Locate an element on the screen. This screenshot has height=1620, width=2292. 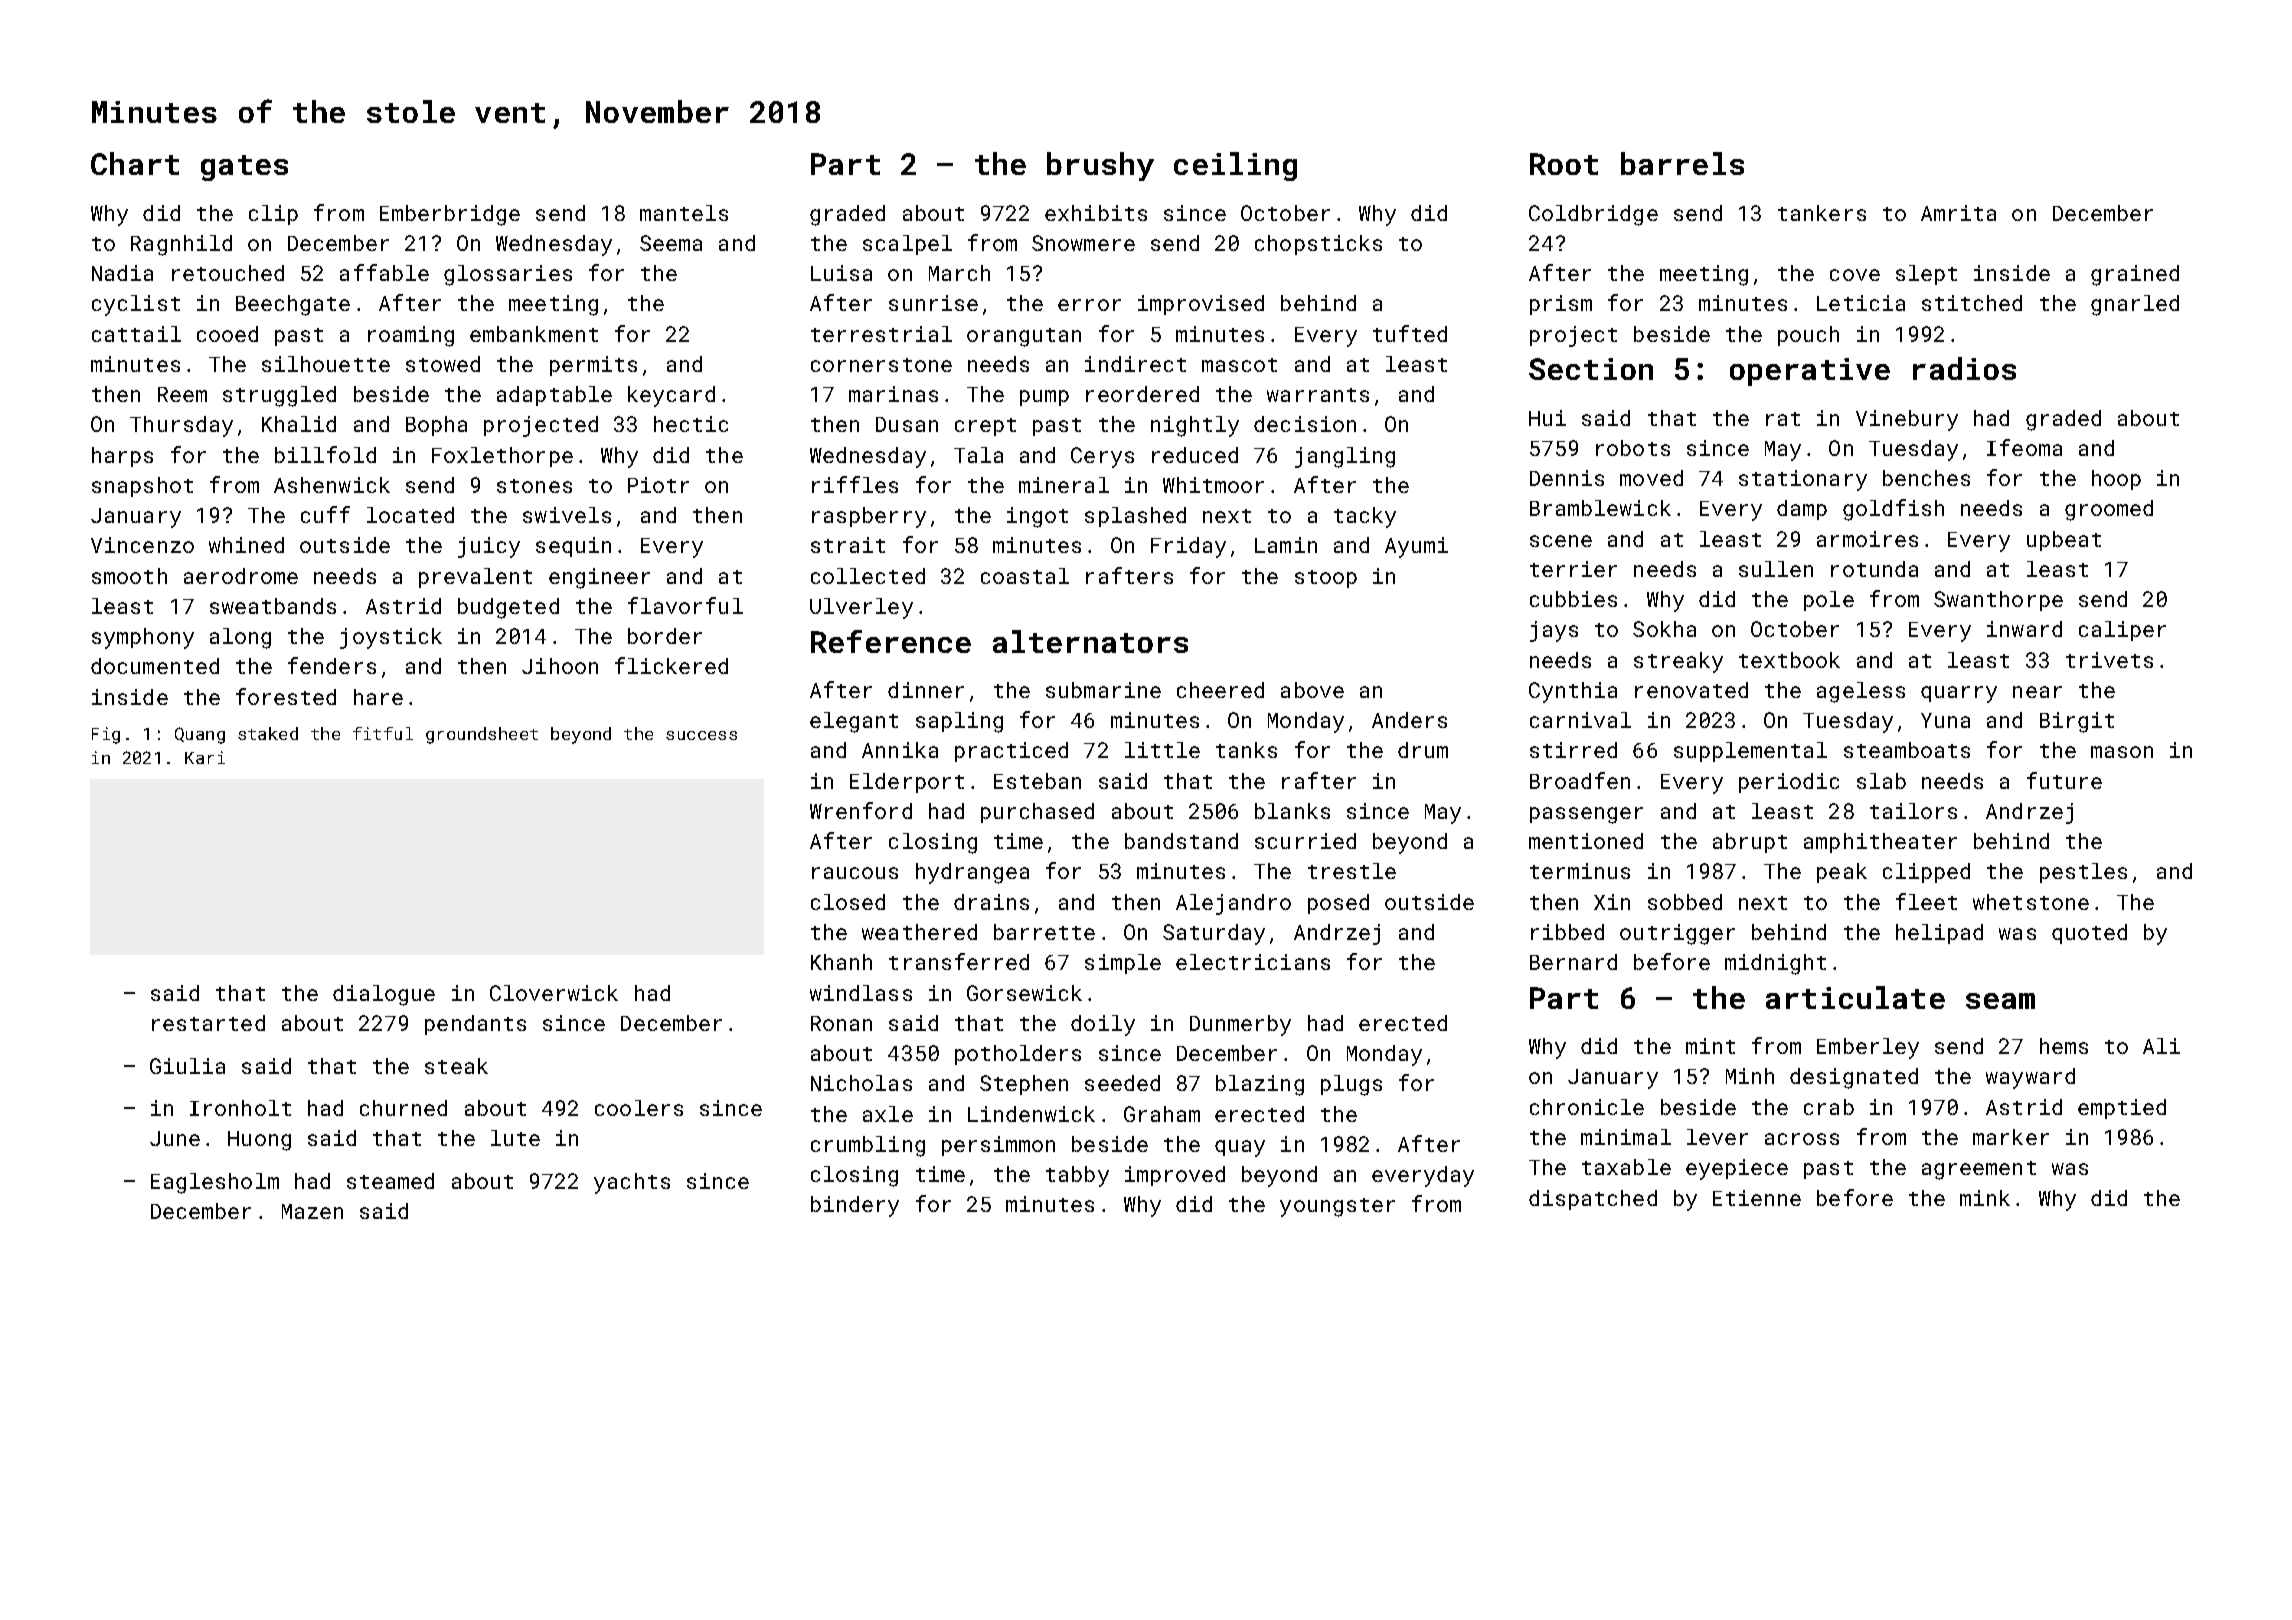
affable is located at coordinates (384, 272).
